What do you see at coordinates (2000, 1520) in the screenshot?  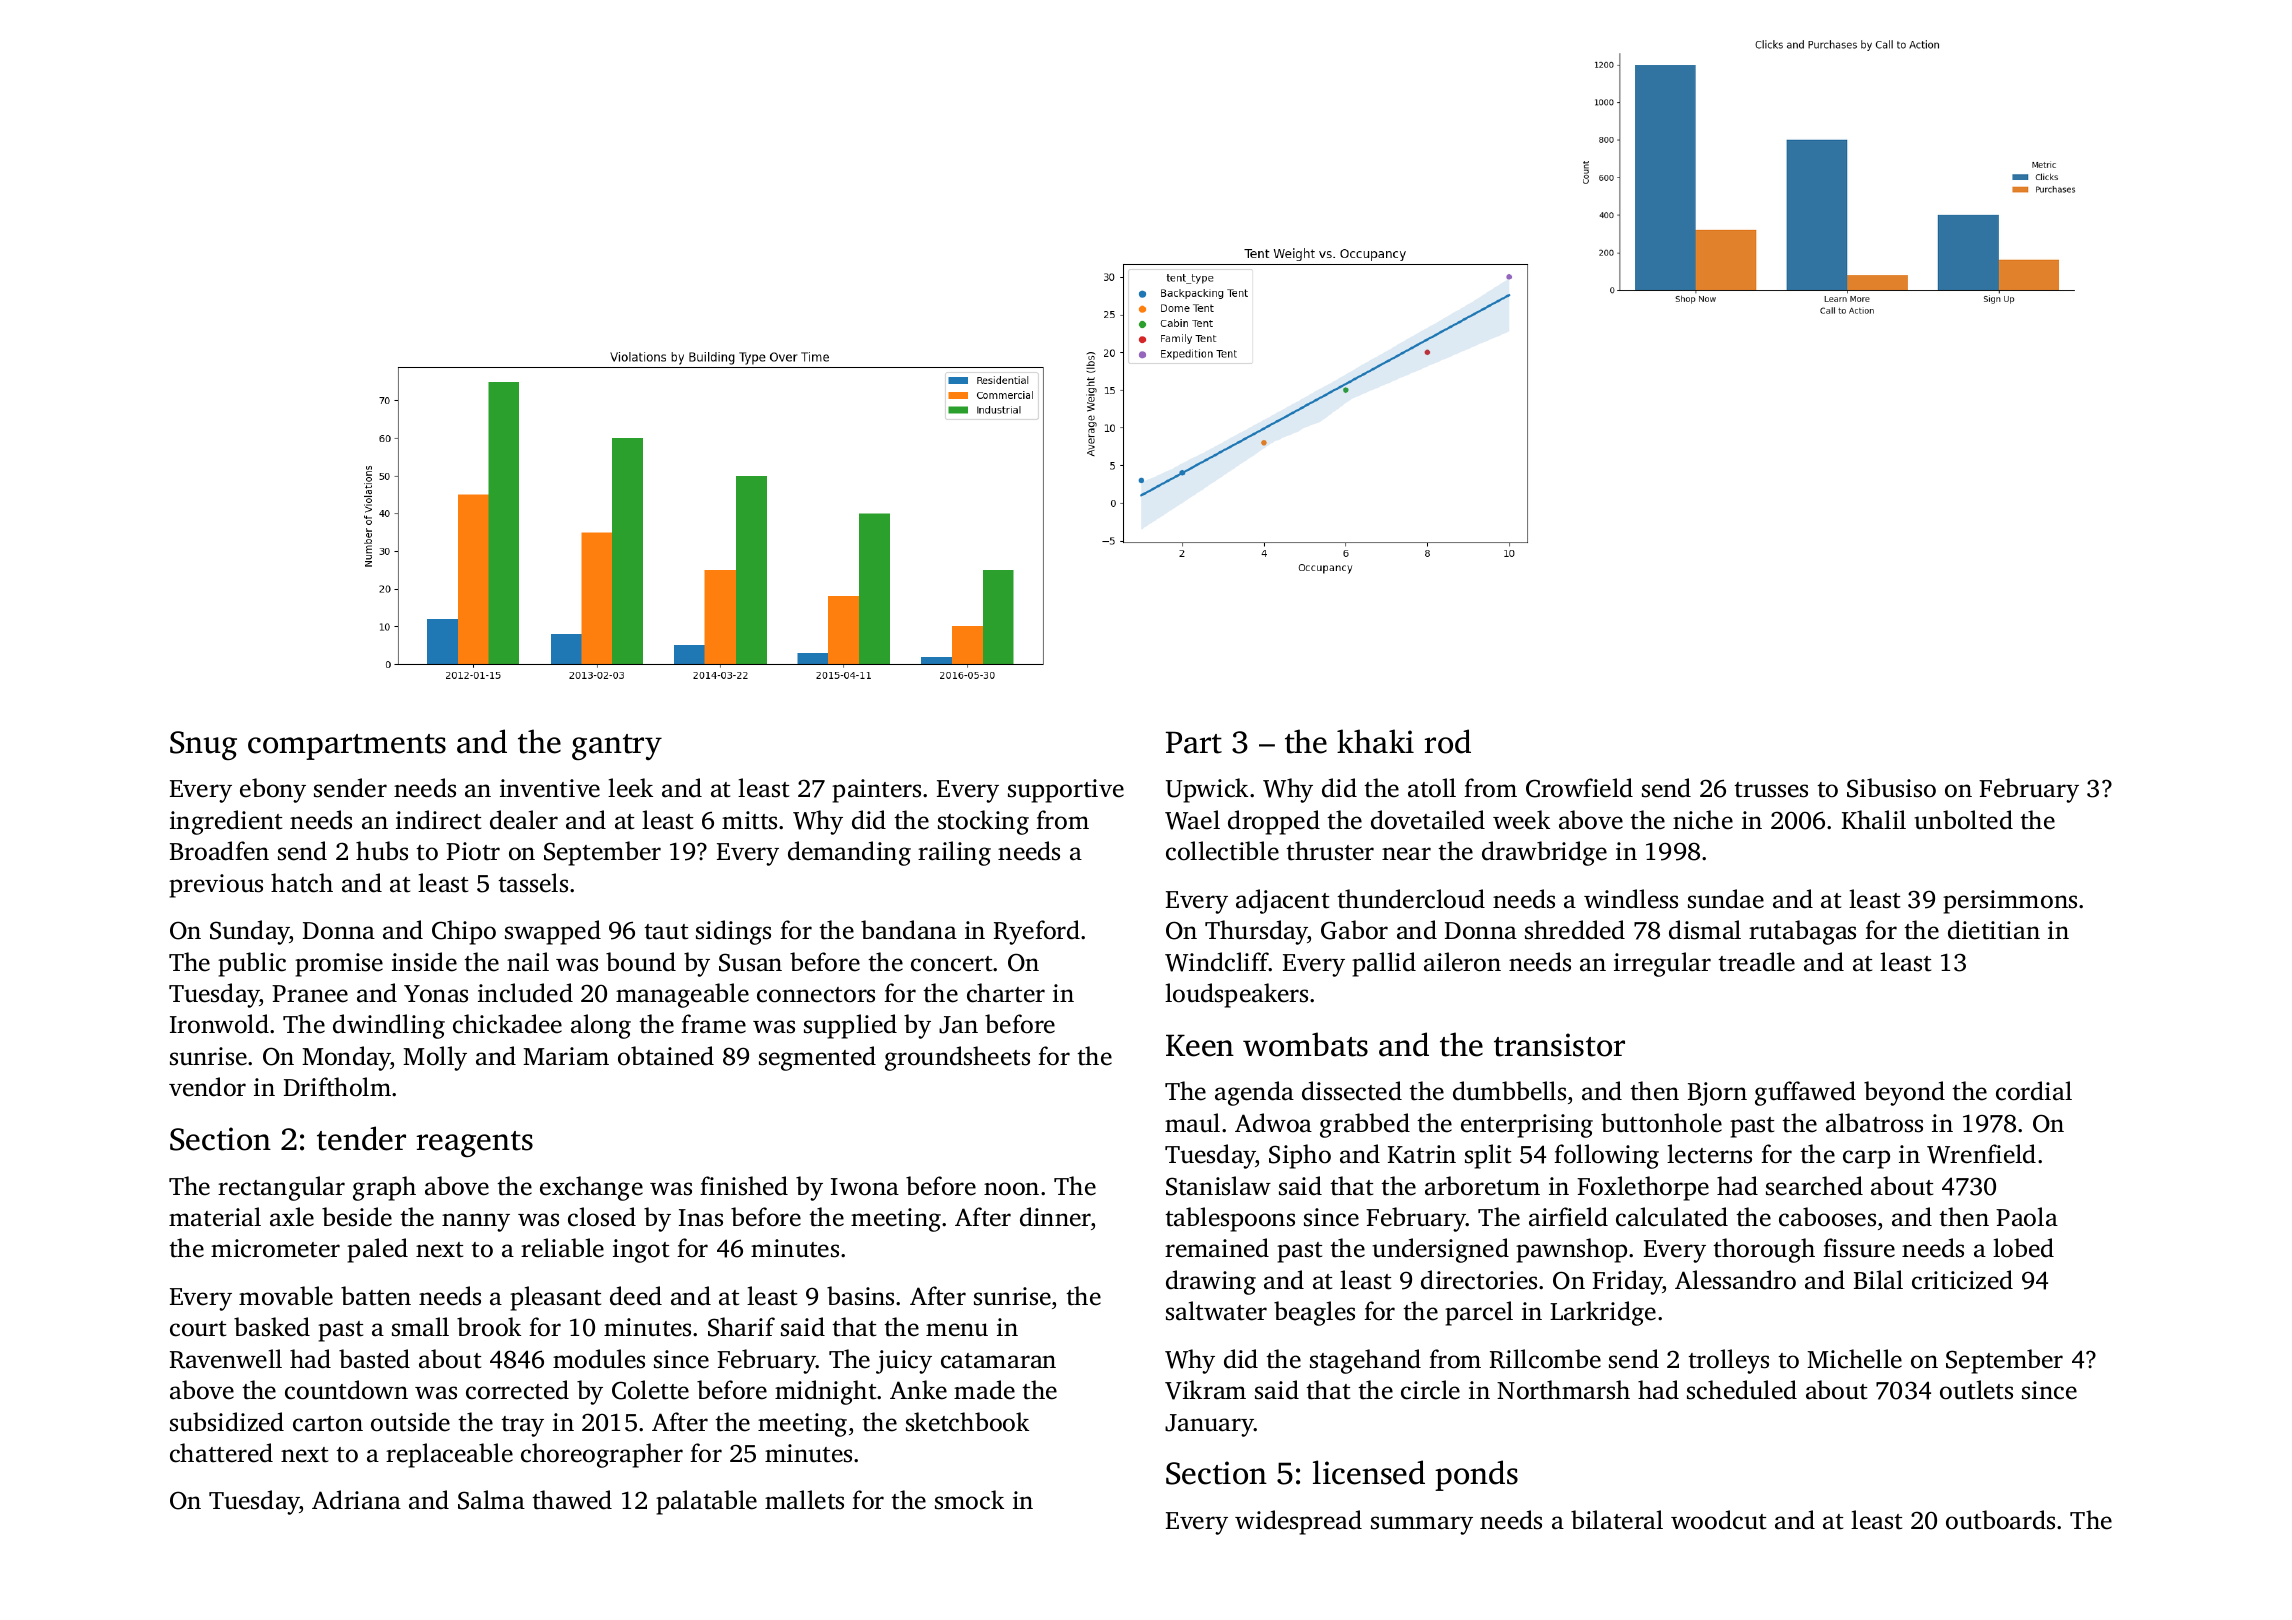 I see `outboards` at bounding box center [2000, 1520].
